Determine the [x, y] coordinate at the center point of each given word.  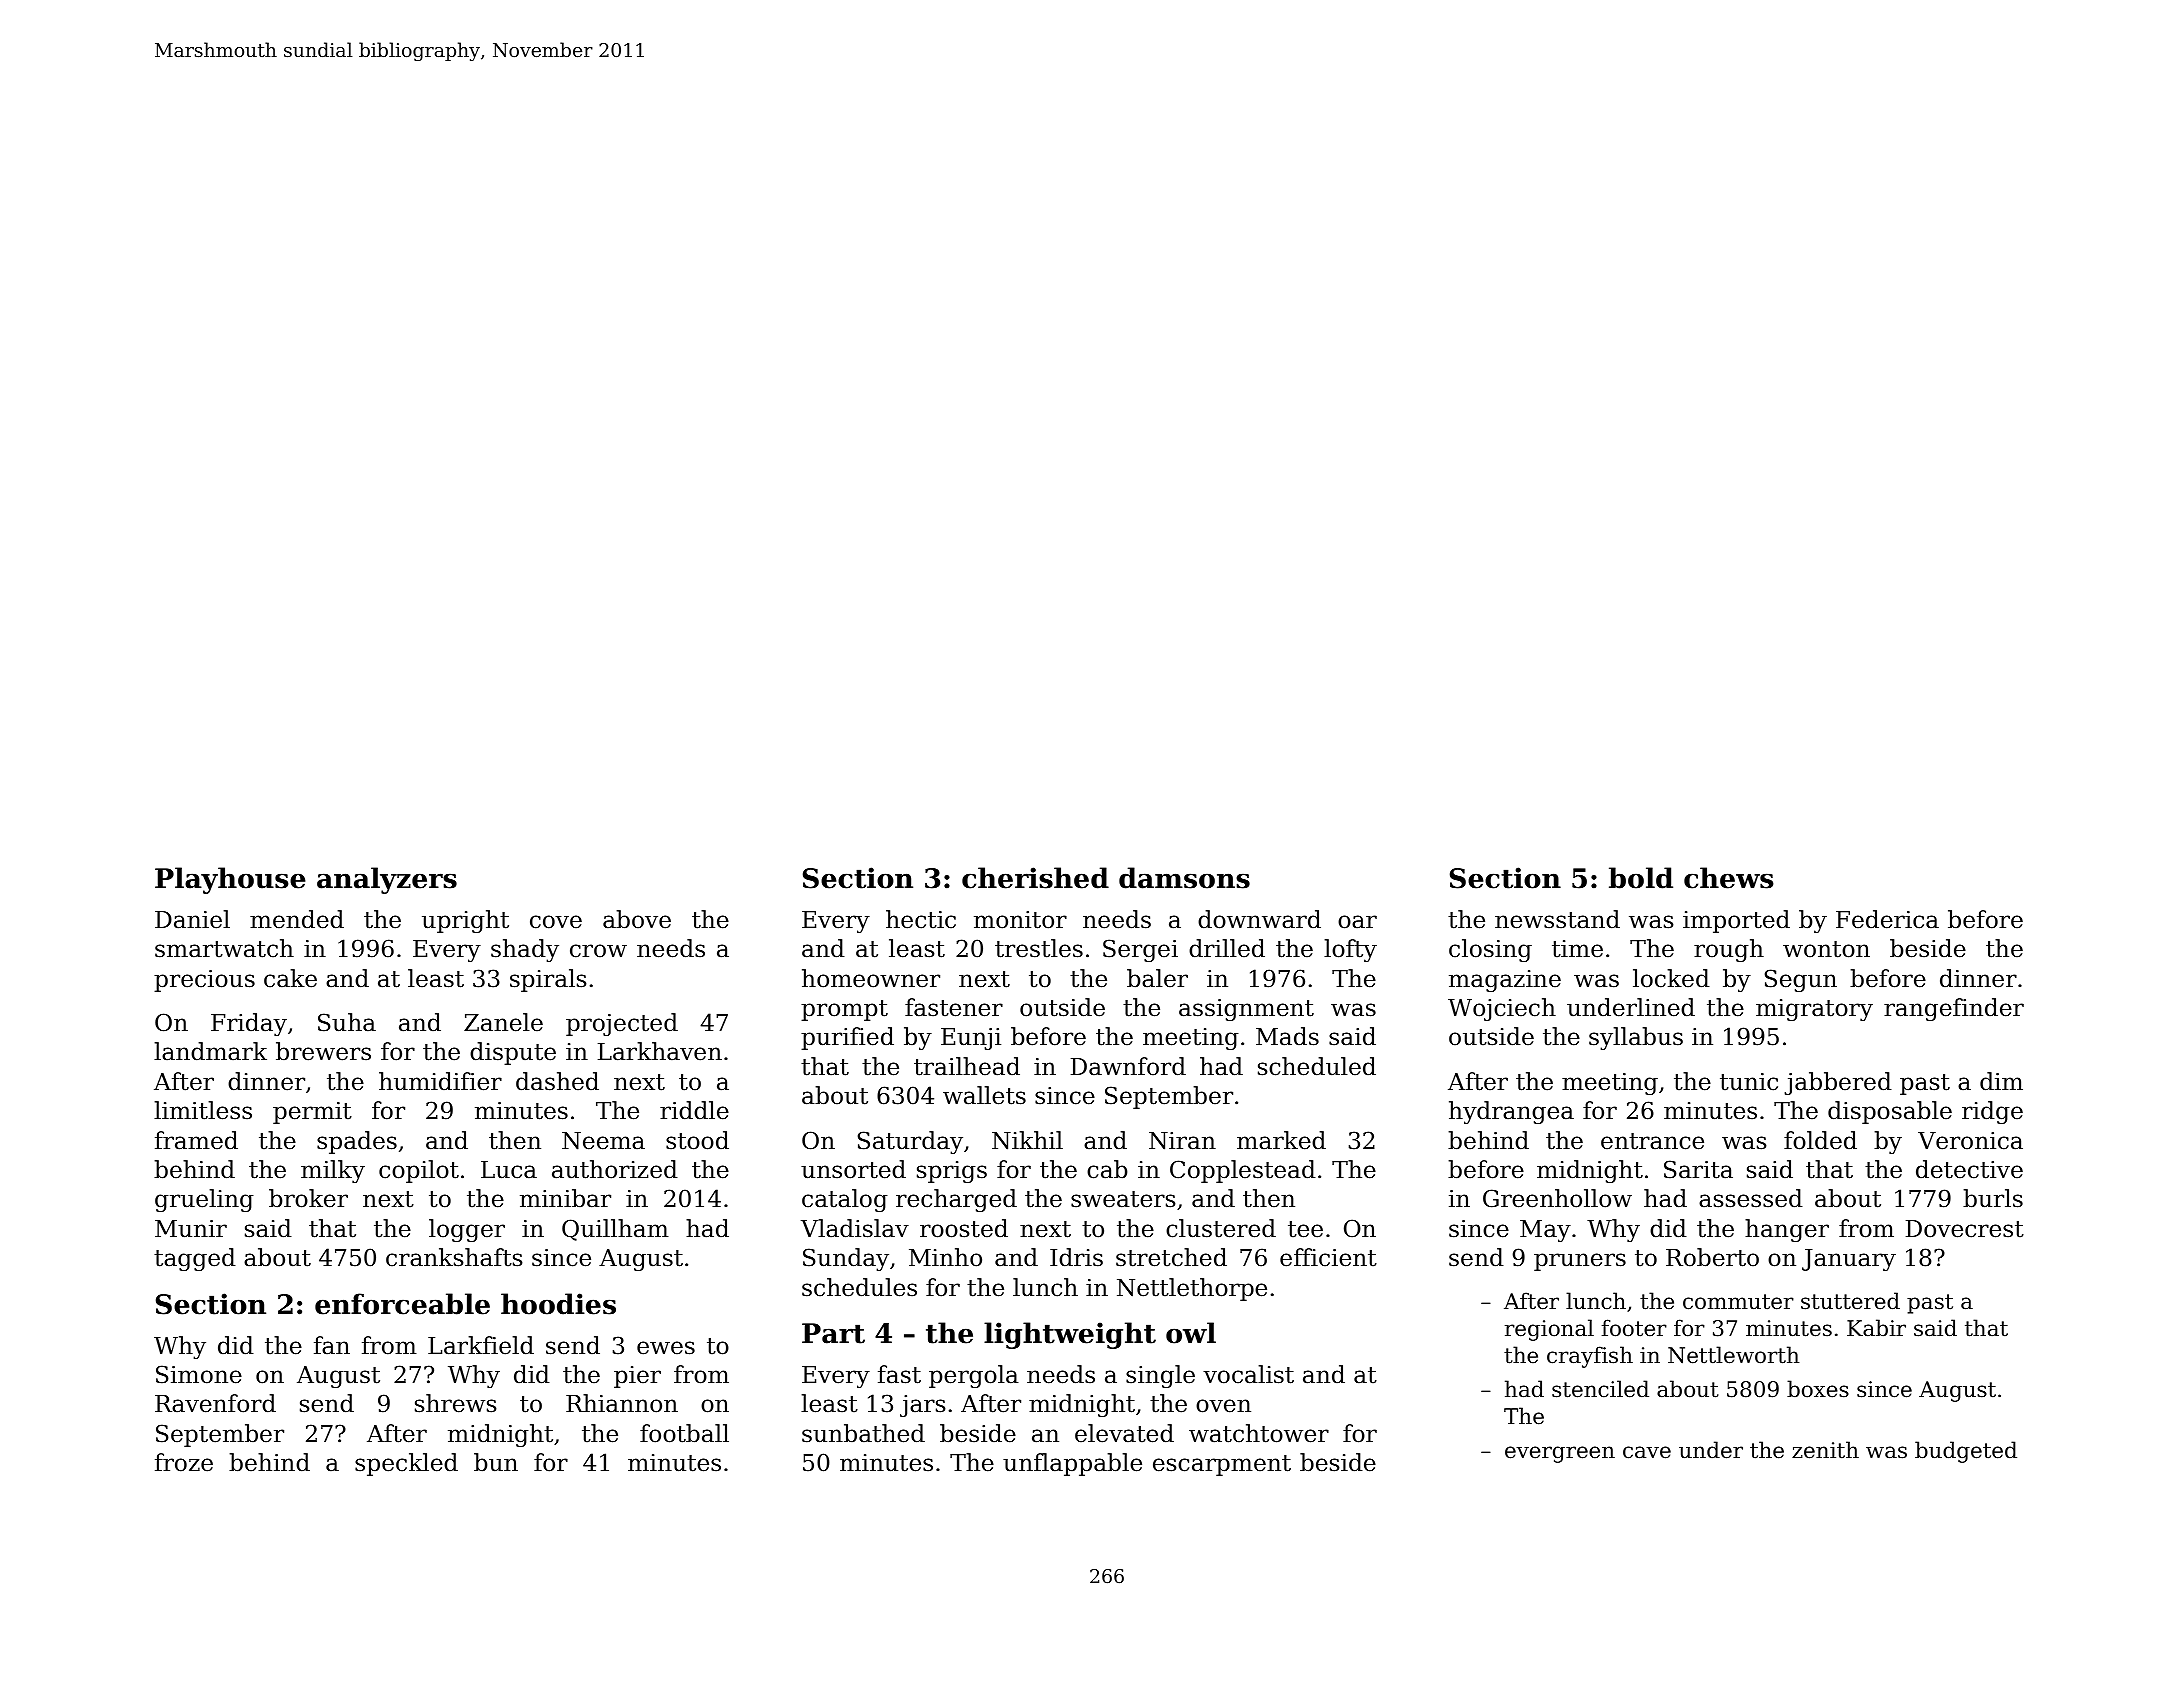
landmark [210, 1051]
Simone [199, 1374]
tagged [195, 1259]
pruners [1580, 1262]
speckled [406, 1464]
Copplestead [1243, 1171]
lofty [1350, 950]
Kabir [1876, 1328]
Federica [1887, 919]
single [1160, 1376]
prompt [844, 1010]
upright [465, 921]
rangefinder [1954, 1009]
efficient [1328, 1257]
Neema [603, 1141]
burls [1993, 1198]
